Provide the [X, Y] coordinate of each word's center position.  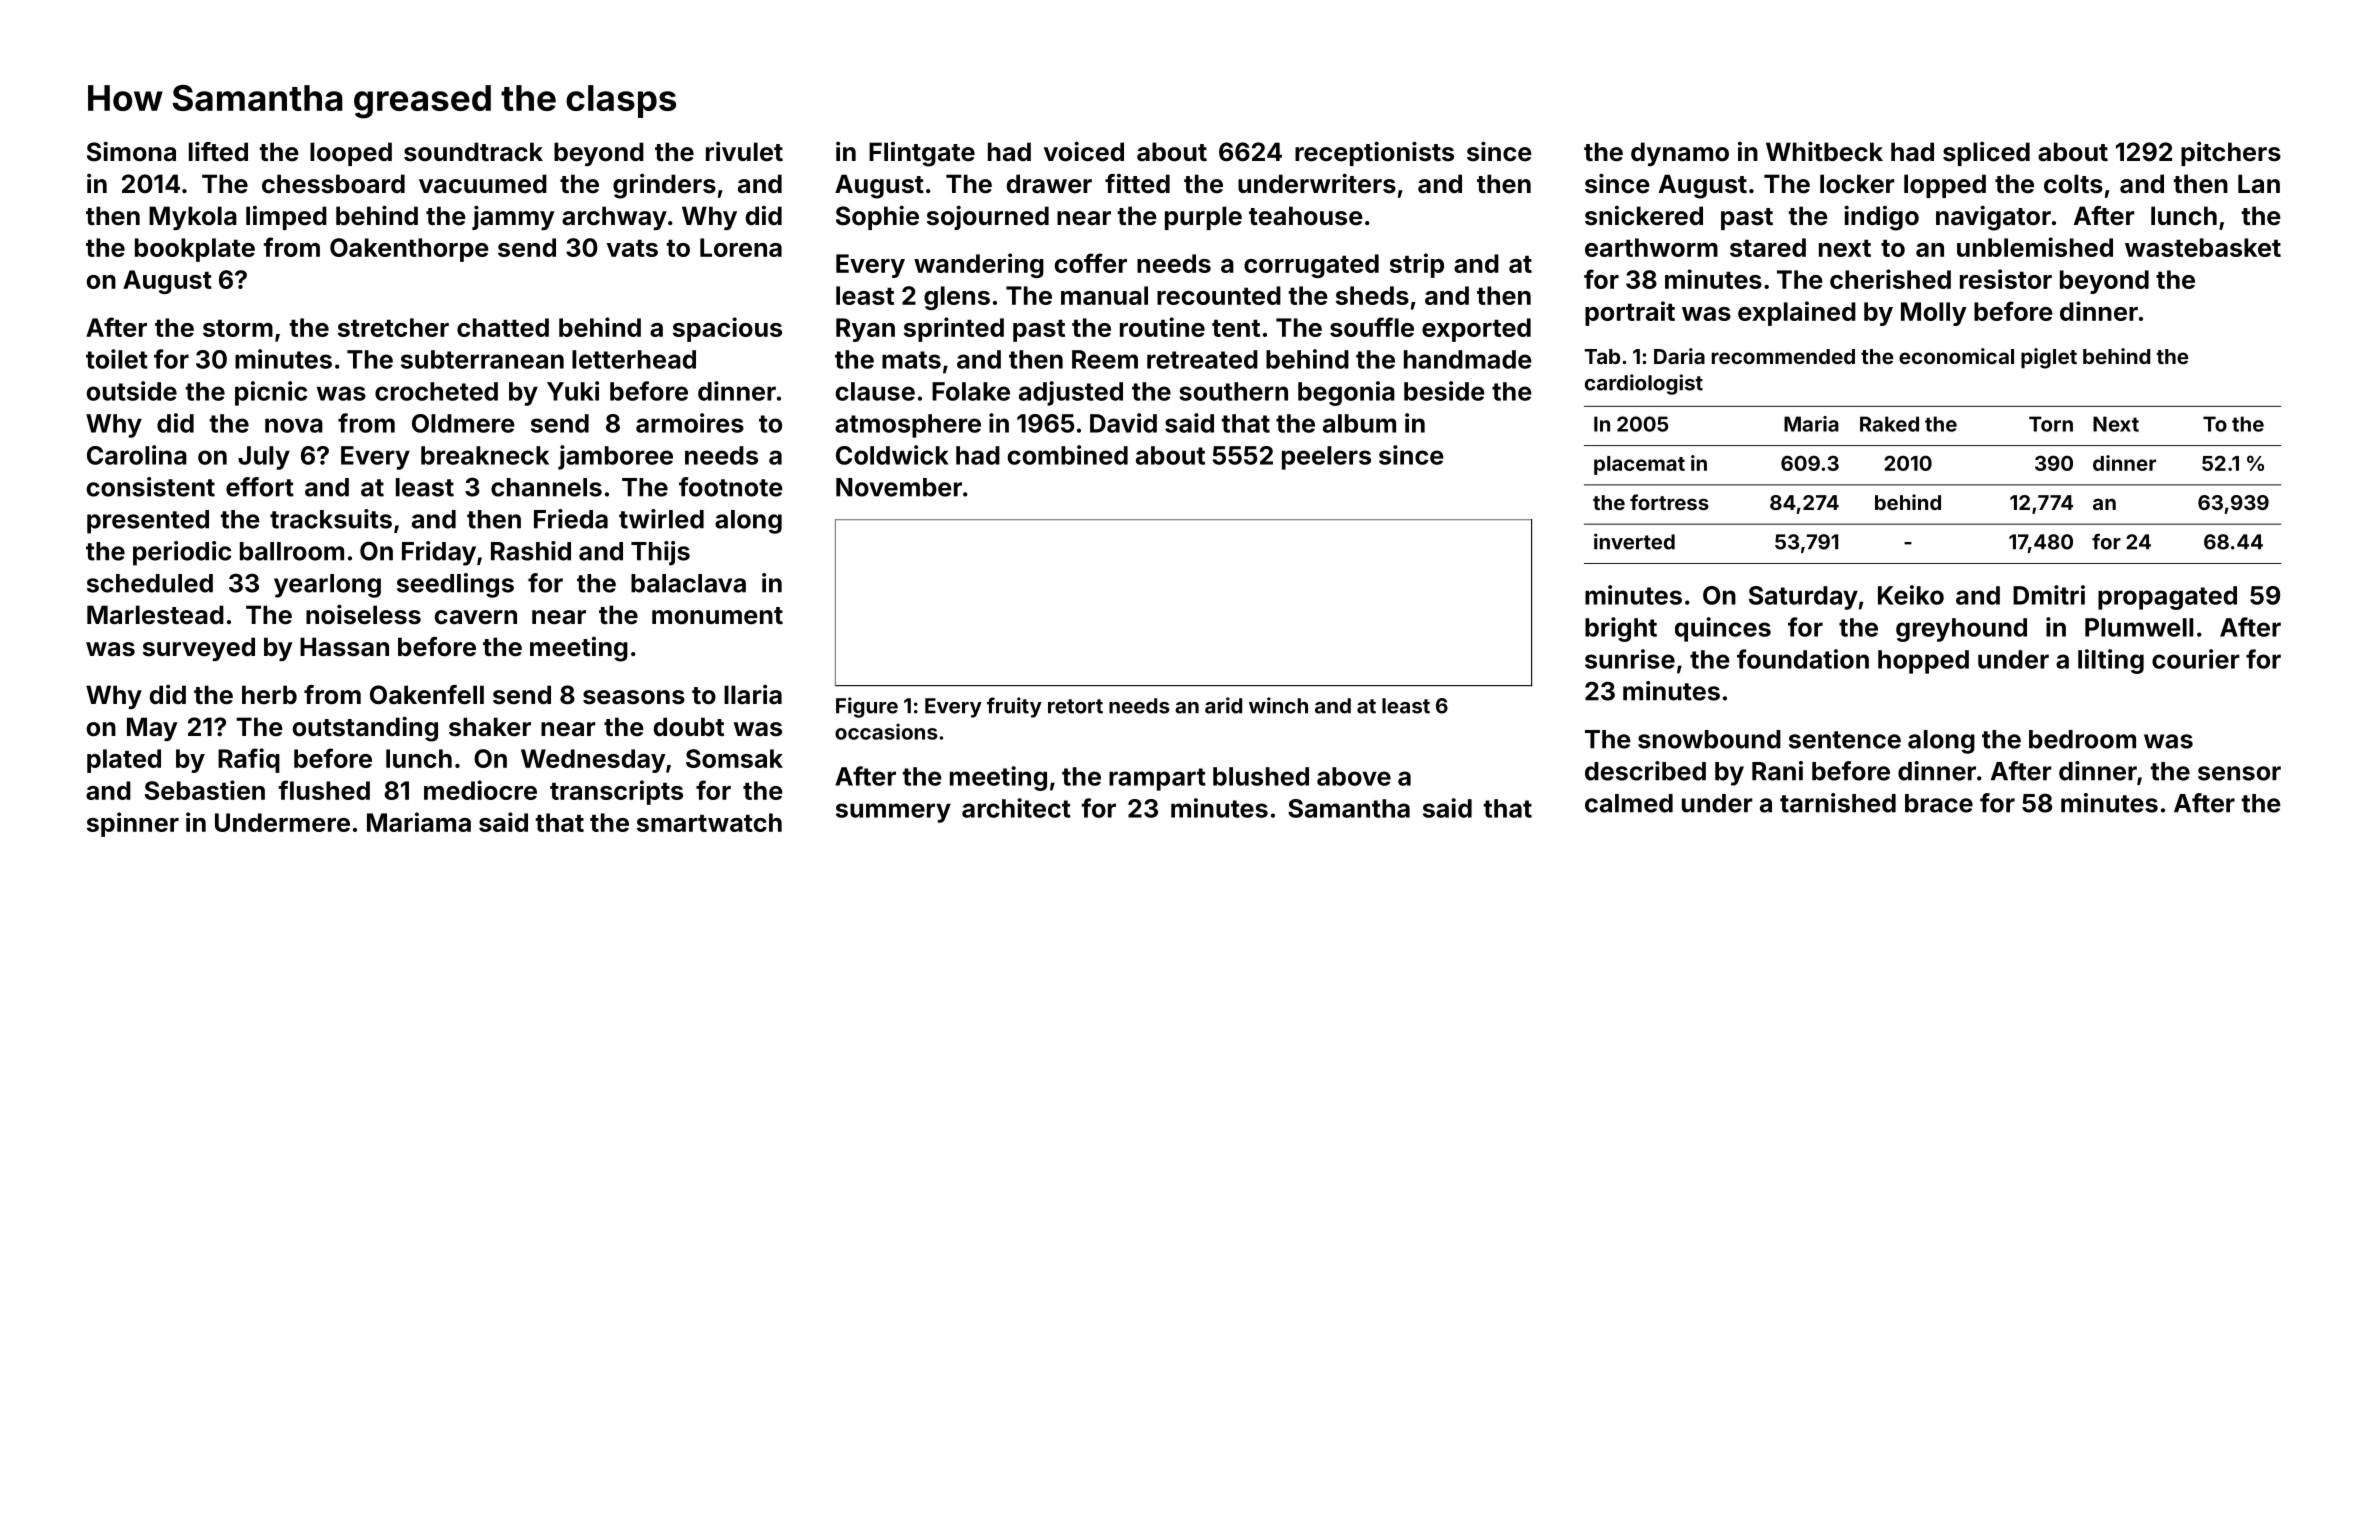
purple [1203, 218]
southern [1233, 391]
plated [124, 761]
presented [148, 522]
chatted [503, 327]
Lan [2259, 184]
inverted [1634, 541]
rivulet [744, 152]
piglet [2049, 358]
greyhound [1961, 630]
